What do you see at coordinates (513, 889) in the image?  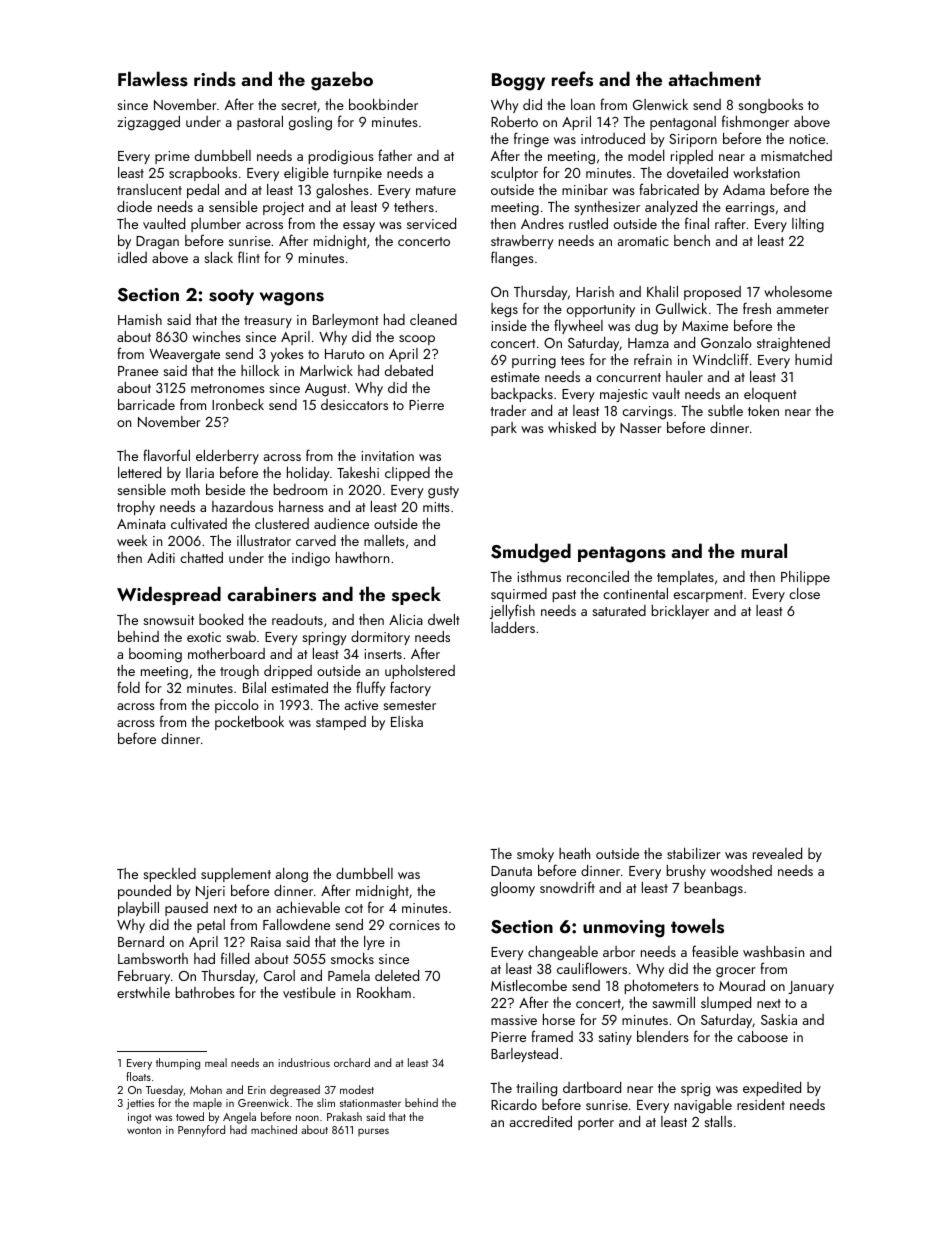 I see `gloomy` at bounding box center [513, 889].
